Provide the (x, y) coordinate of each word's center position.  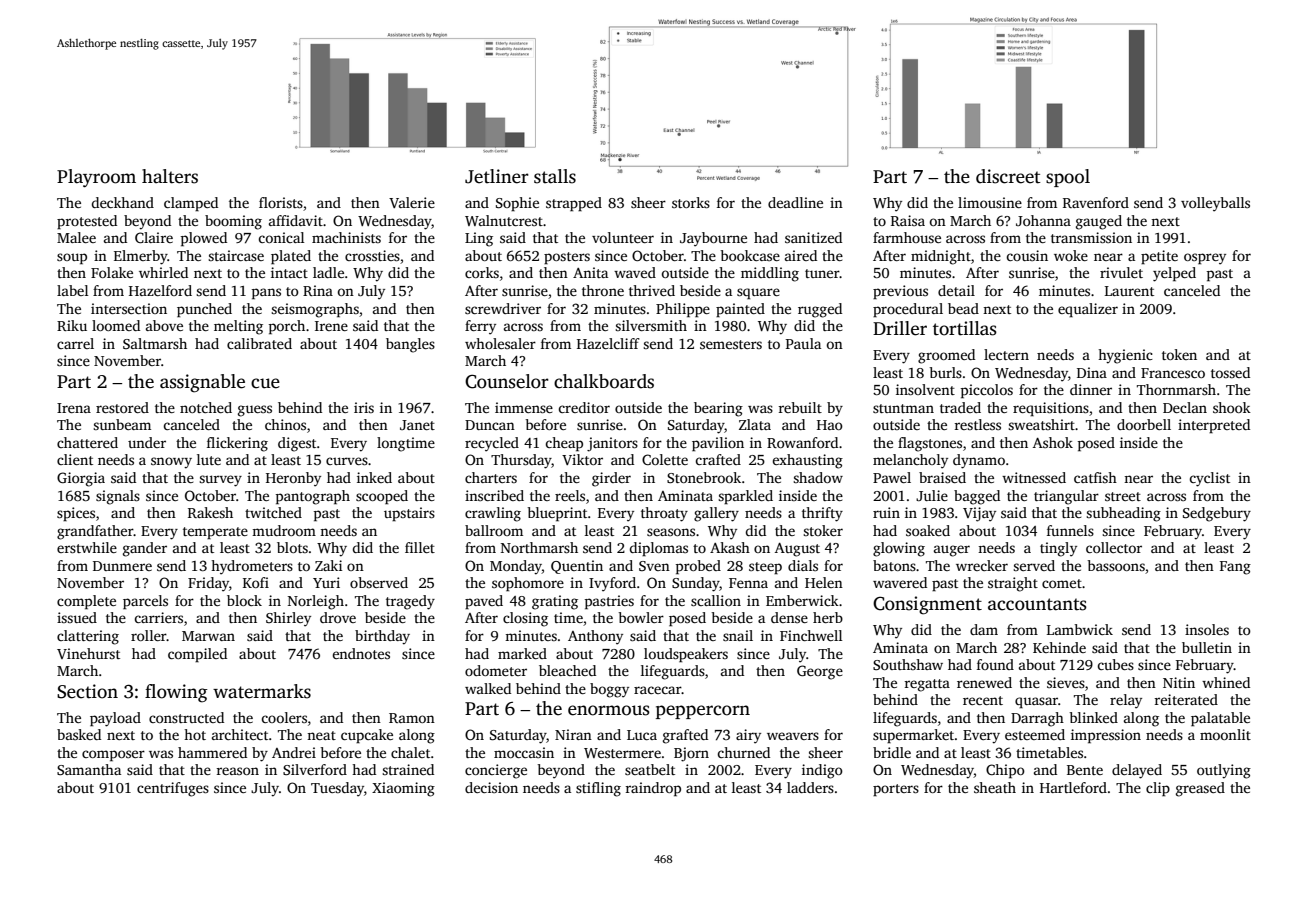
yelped (1174, 274)
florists (281, 202)
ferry (480, 327)
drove (338, 617)
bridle (892, 752)
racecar (658, 690)
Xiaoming (403, 789)
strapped (574, 204)
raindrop (653, 789)
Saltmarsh (155, 343)
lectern (1006, 354)
